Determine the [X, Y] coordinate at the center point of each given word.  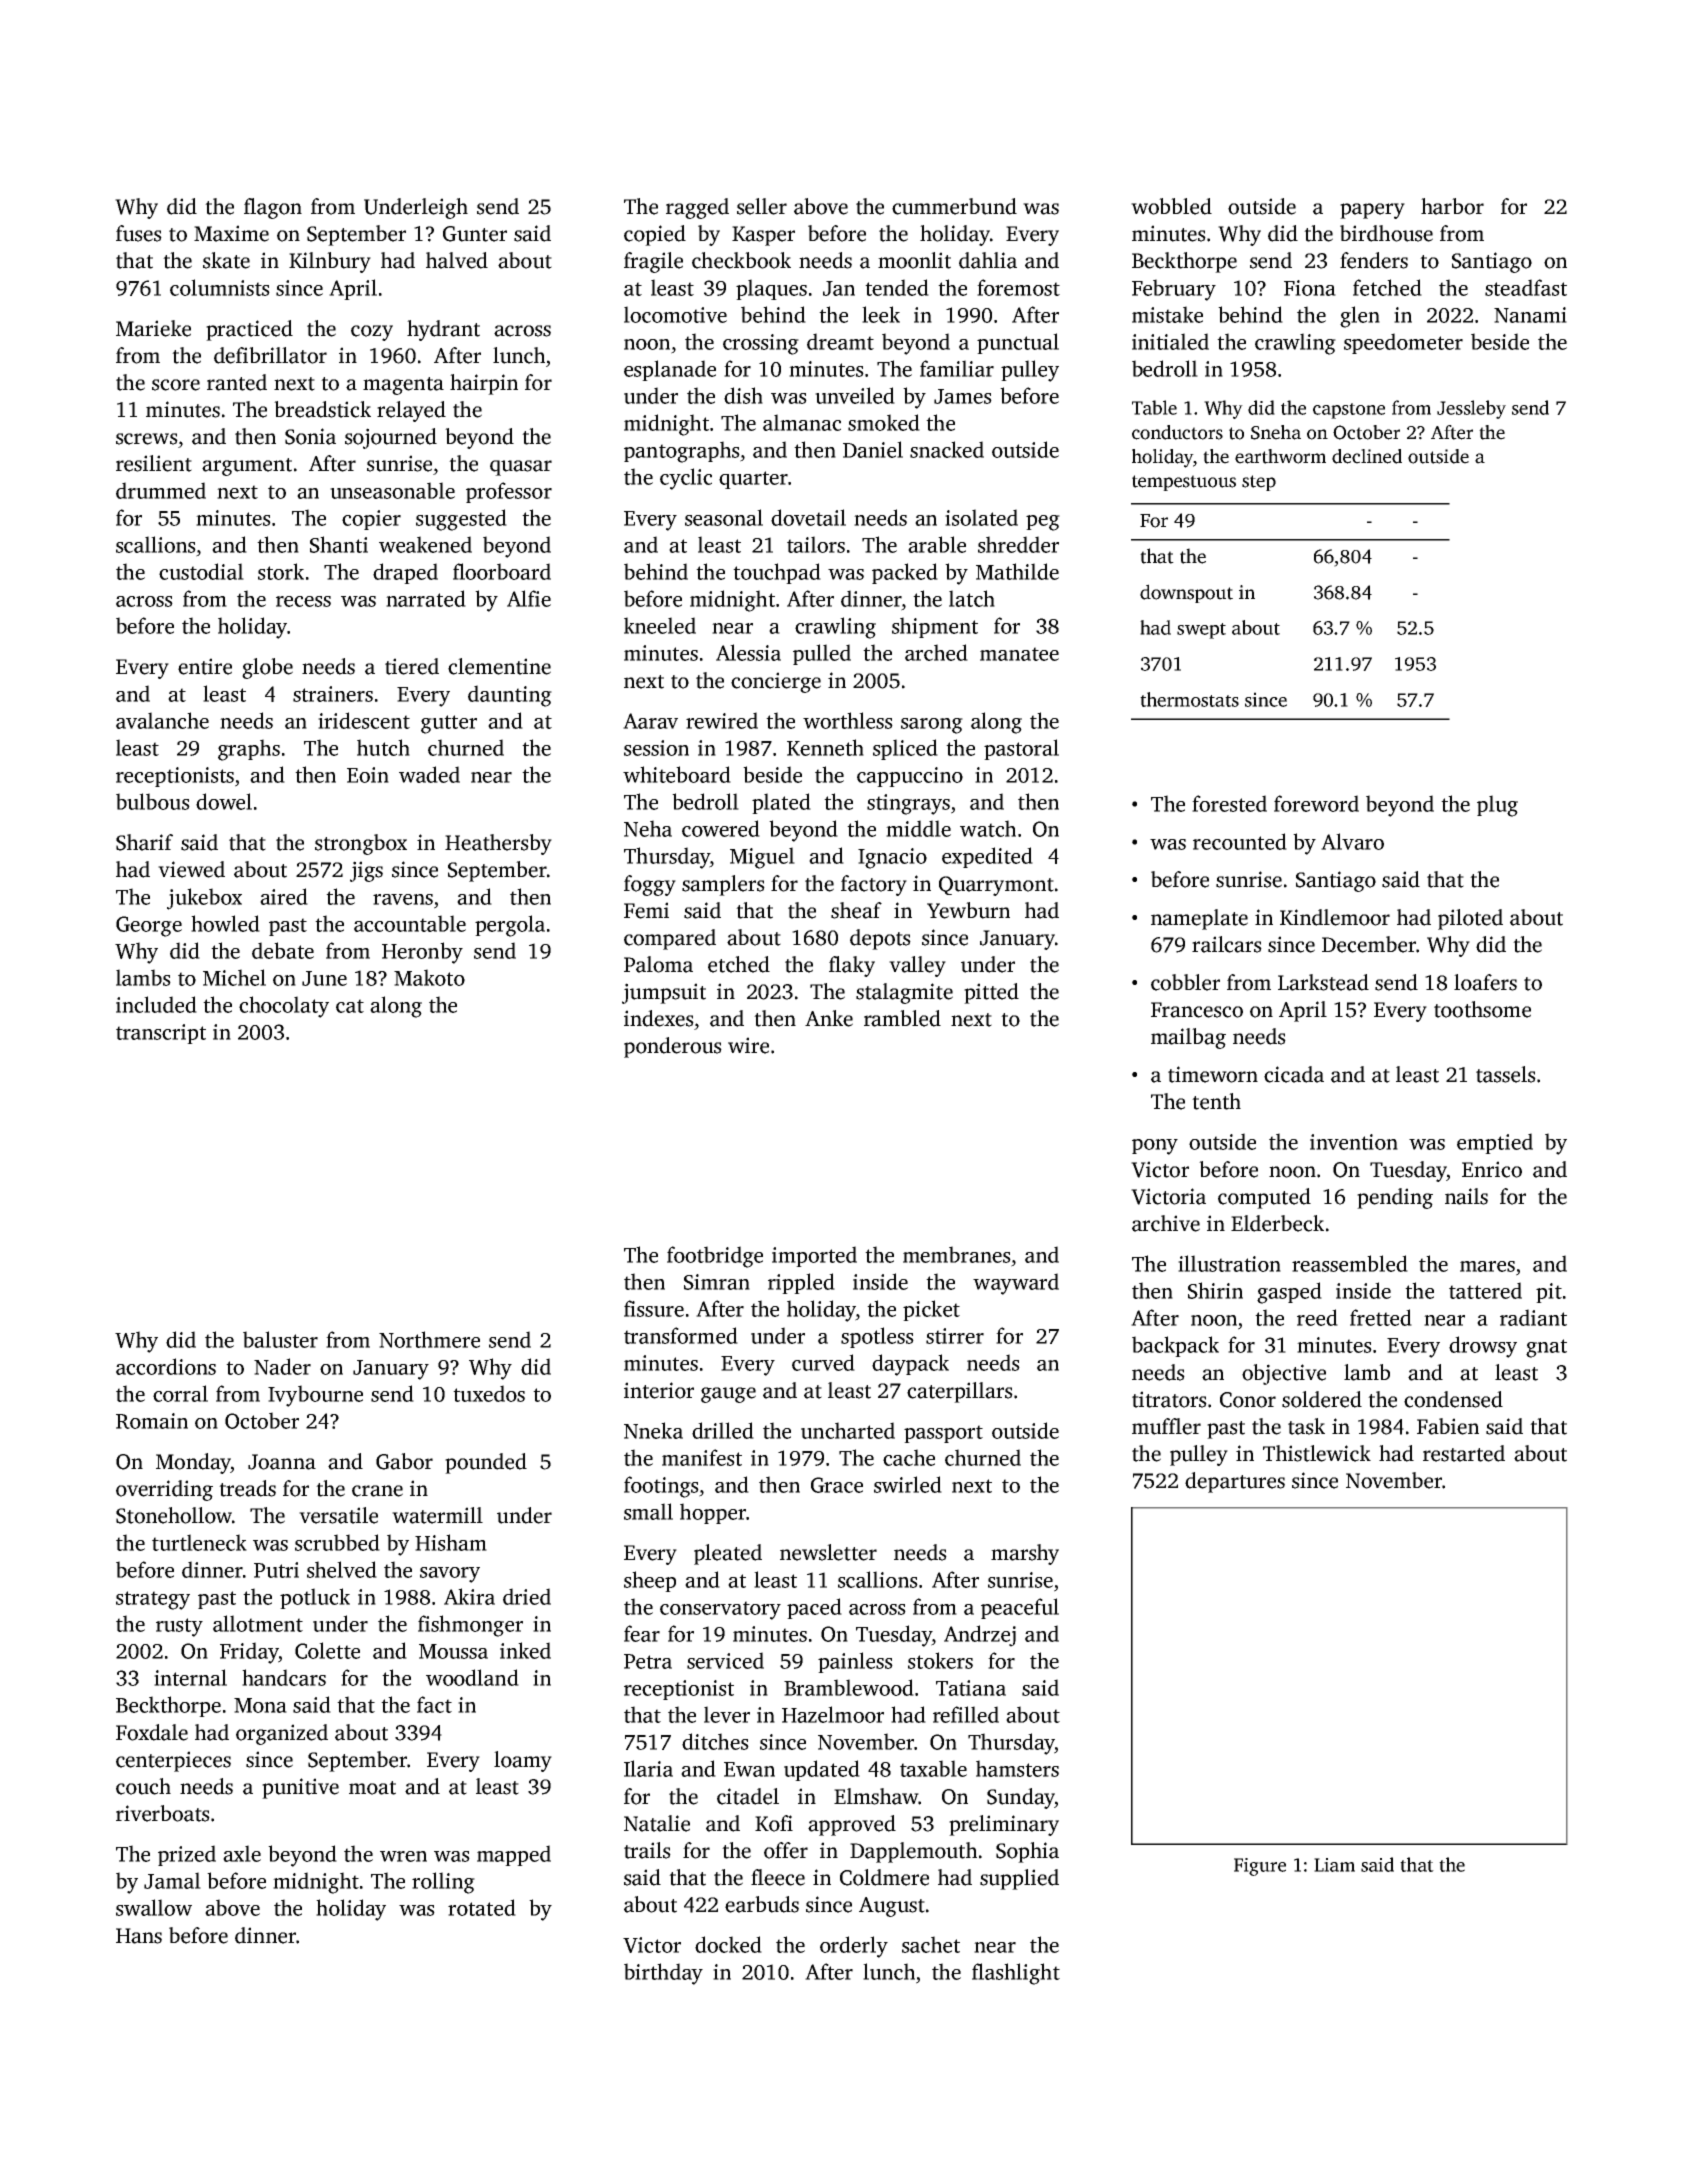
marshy [1025, 1554]
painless [855, 1662]
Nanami [1530, 315]
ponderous [673, 1047]
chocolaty [284, 1007]
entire [205, 666]
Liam [1334, 1865]
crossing [761, 344]
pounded [486, 1463]
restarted [1464, 1453]
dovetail [808, 517]
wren [403, 1856]
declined [1367, 456]
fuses [139, 233]
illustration [1229, 1263]
